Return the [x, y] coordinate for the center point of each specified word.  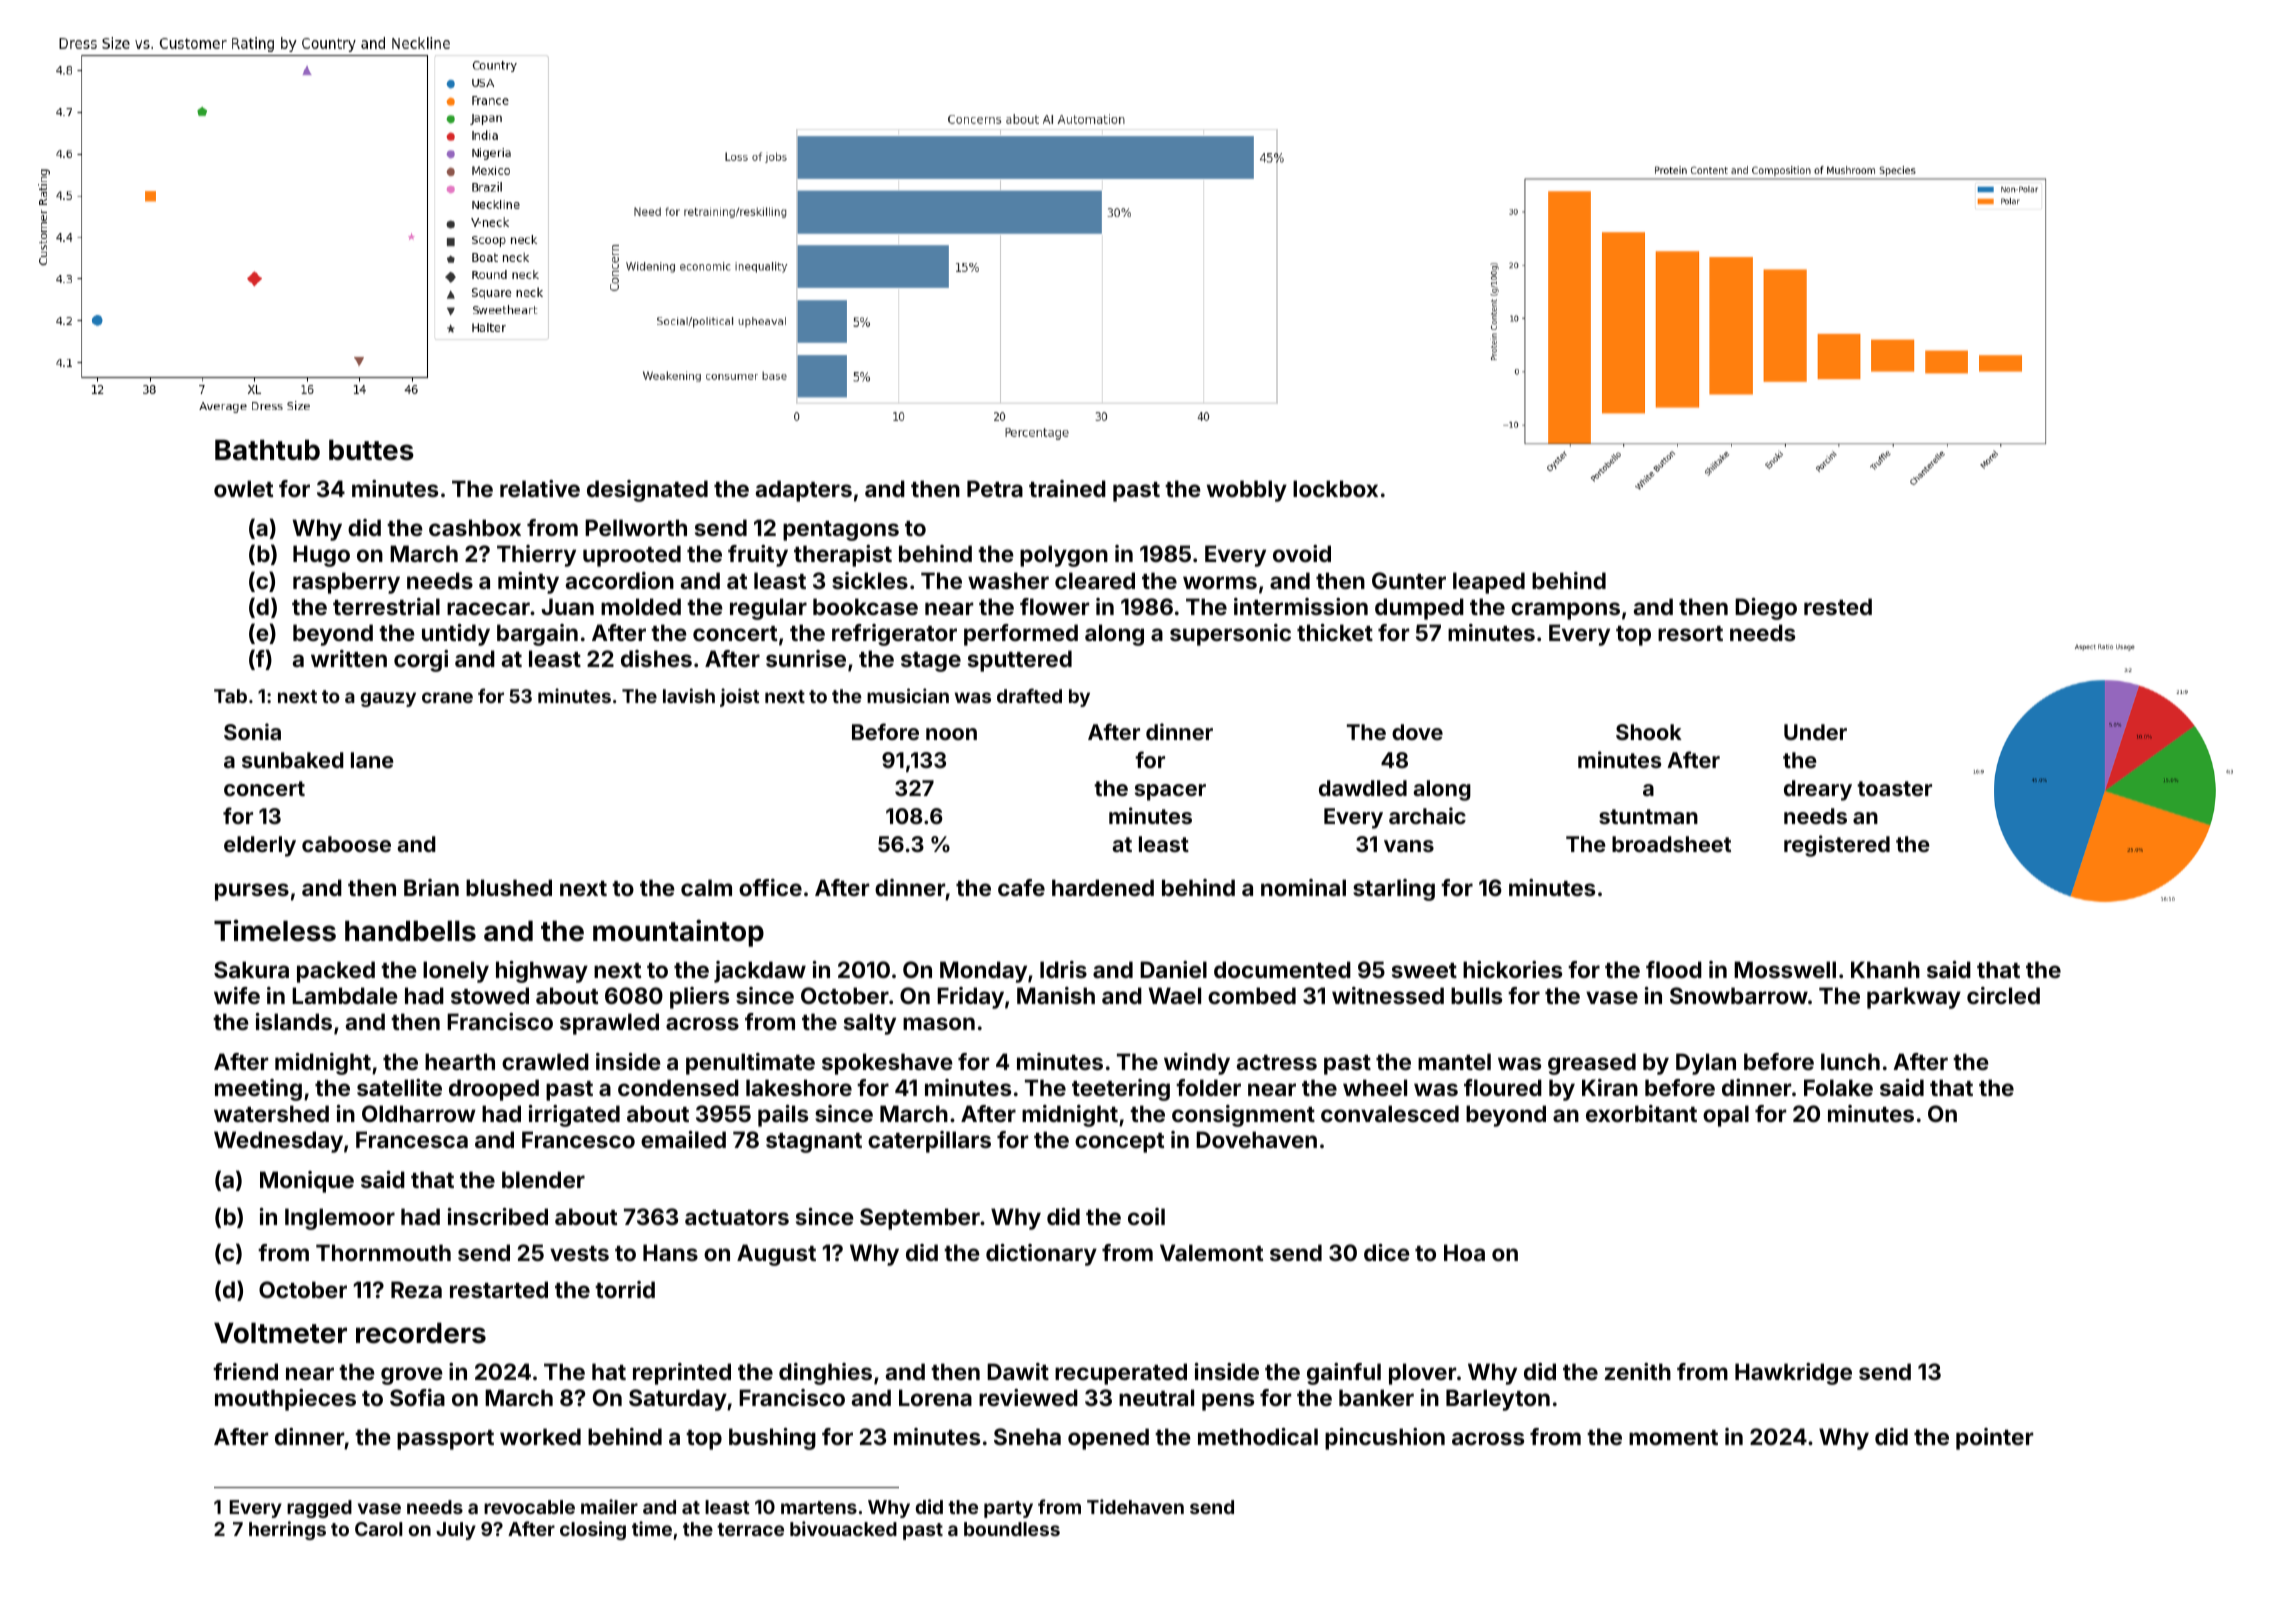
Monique [307, 1182]
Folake [1838, 1087]
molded [641, 606]
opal [1726, 1116]
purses [252, 892]
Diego [1766, 609]
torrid [625, 1289]
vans [1409, 846]
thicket [1335, 632]
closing [593, 1530]
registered [1837, 846]
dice [1387, 1252]
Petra [995, 488]
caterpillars [929, 1142]
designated [647, 491]
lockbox [1335, 488]
